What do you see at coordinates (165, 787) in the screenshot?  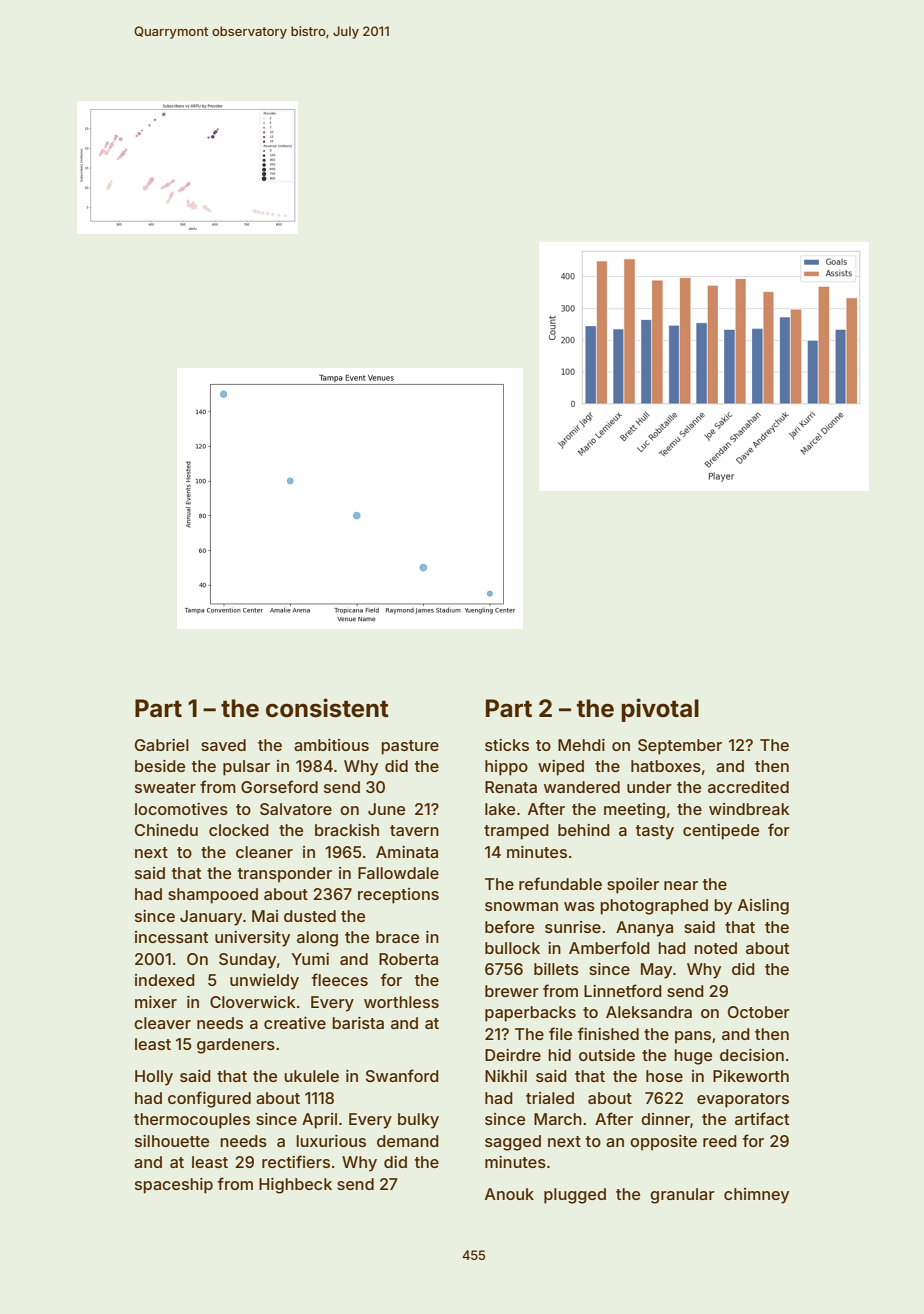 I see `sweater` at bounding box center [165, 787].
